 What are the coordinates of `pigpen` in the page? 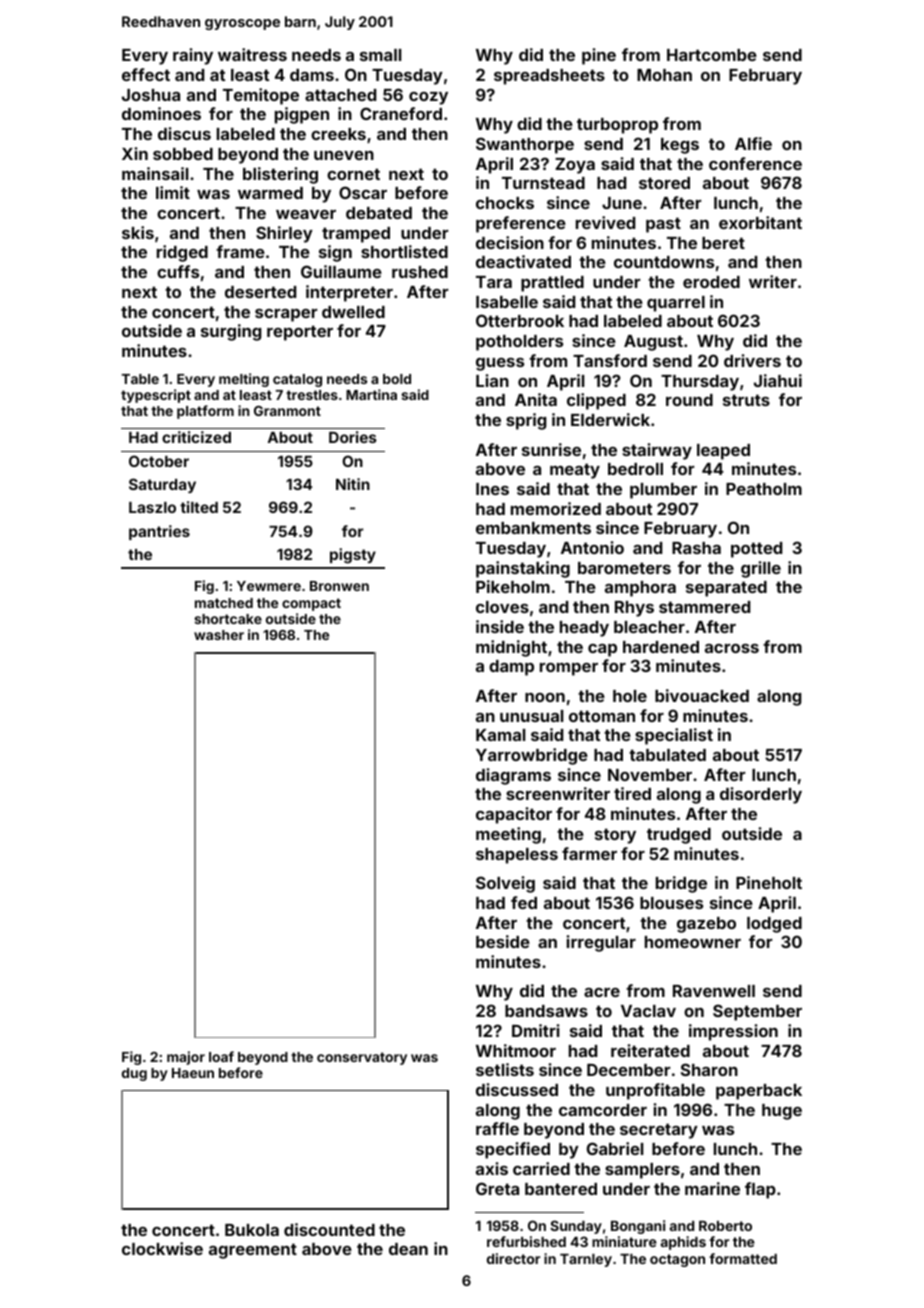 It's located at (302, 115).
